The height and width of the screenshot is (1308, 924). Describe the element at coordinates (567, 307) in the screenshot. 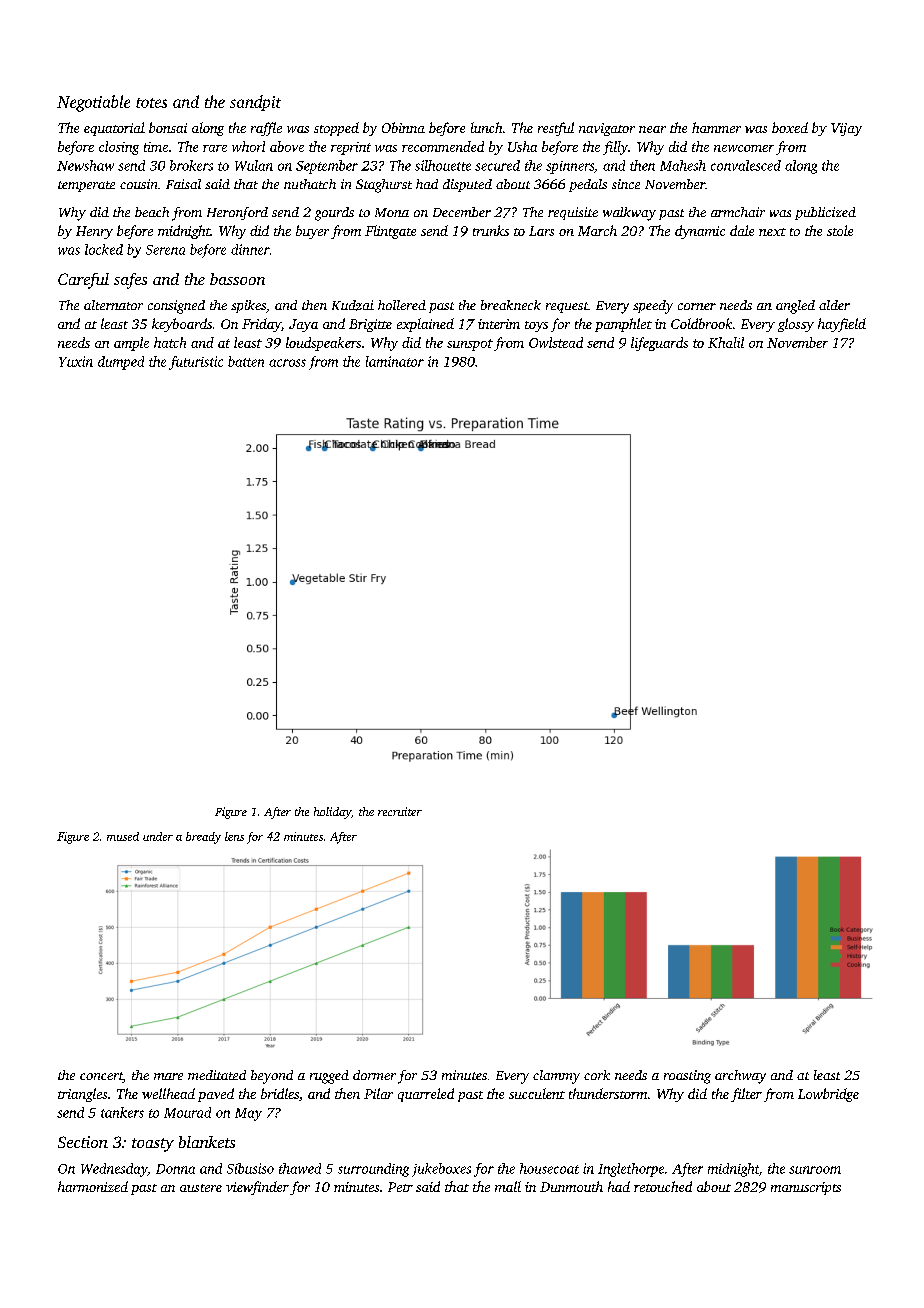

I see `request` at that location.
